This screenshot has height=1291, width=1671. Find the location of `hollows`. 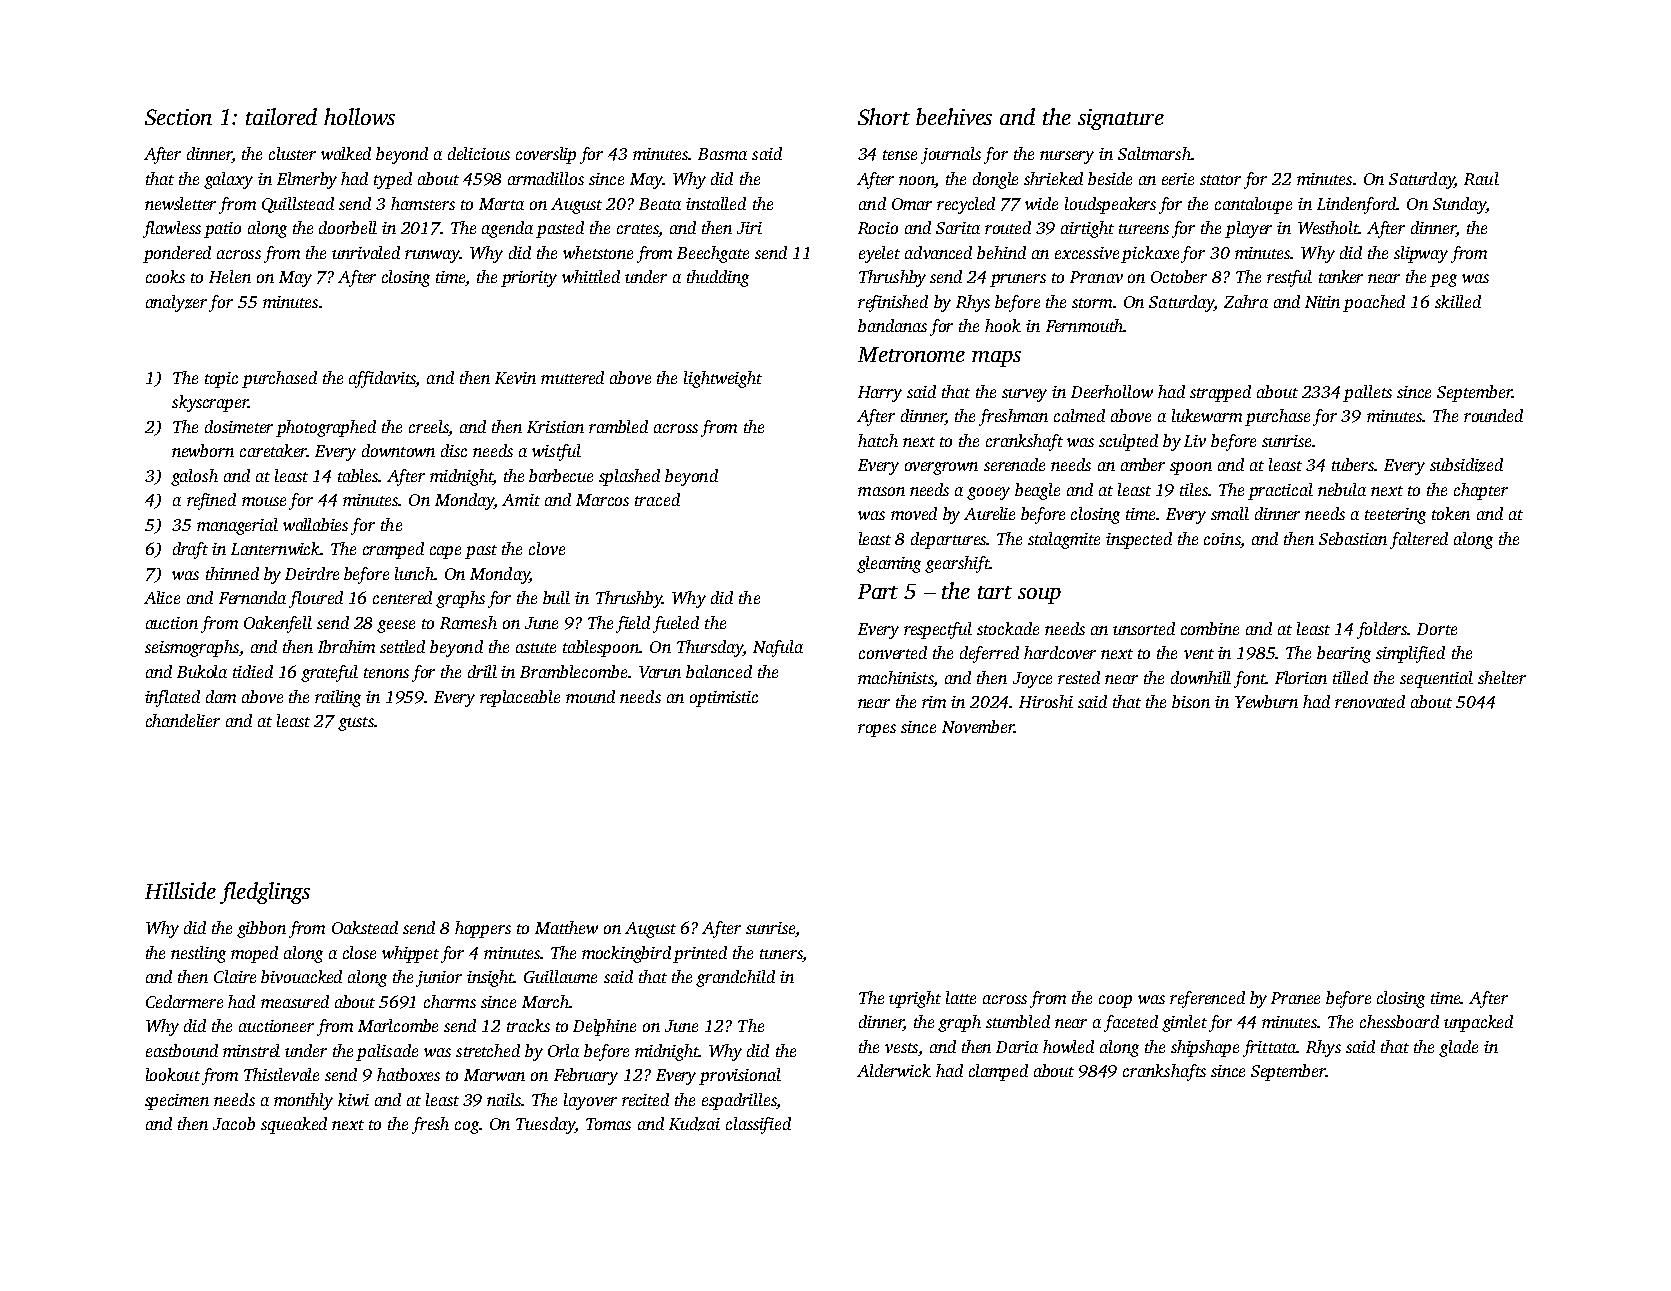

hollows is located at coordinates (359, 116).
